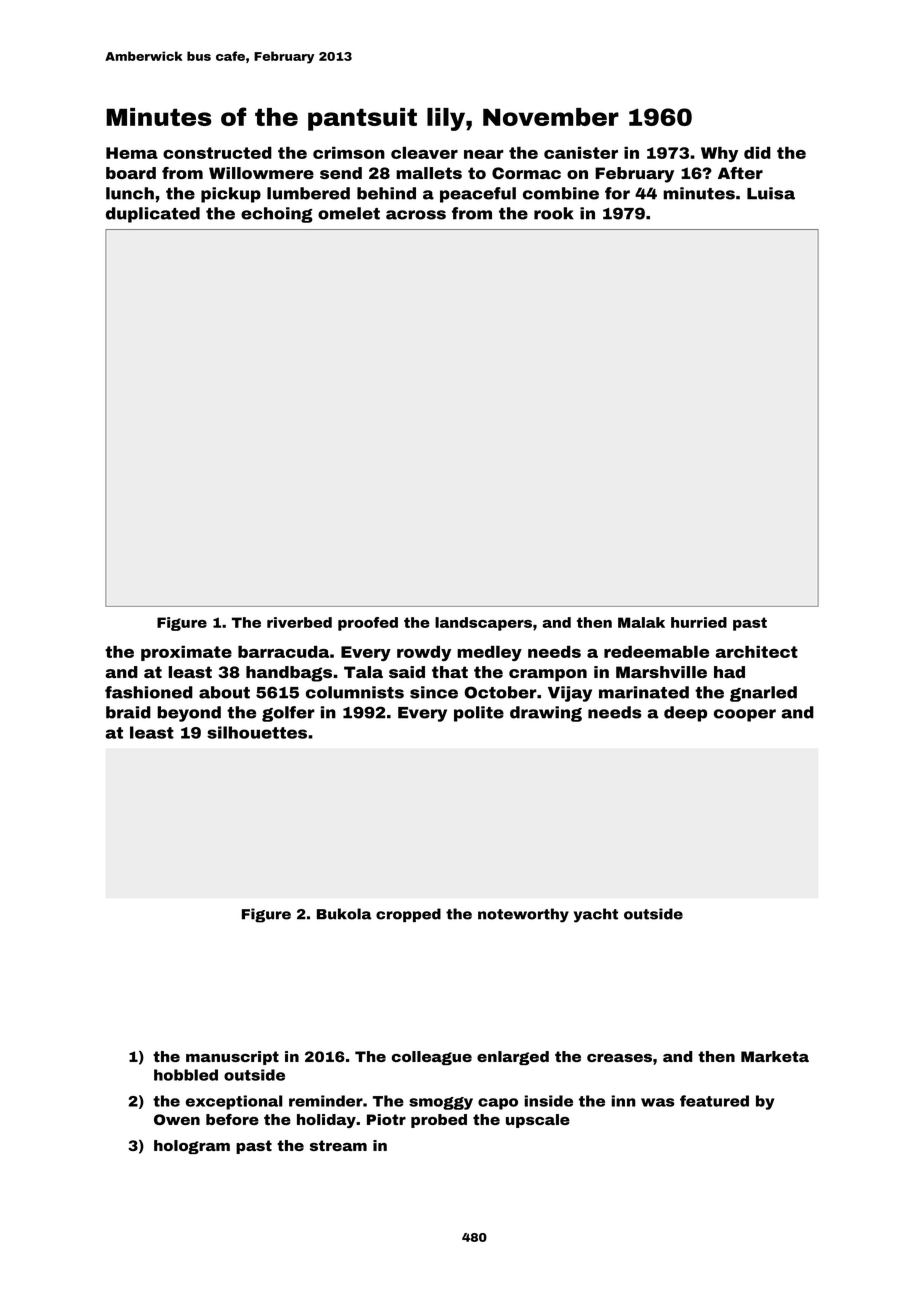 This image has width=924, height=1311. What do you see at coordinates (484, 154) in the image?
I see `near` at bounding box center [484, 154].
